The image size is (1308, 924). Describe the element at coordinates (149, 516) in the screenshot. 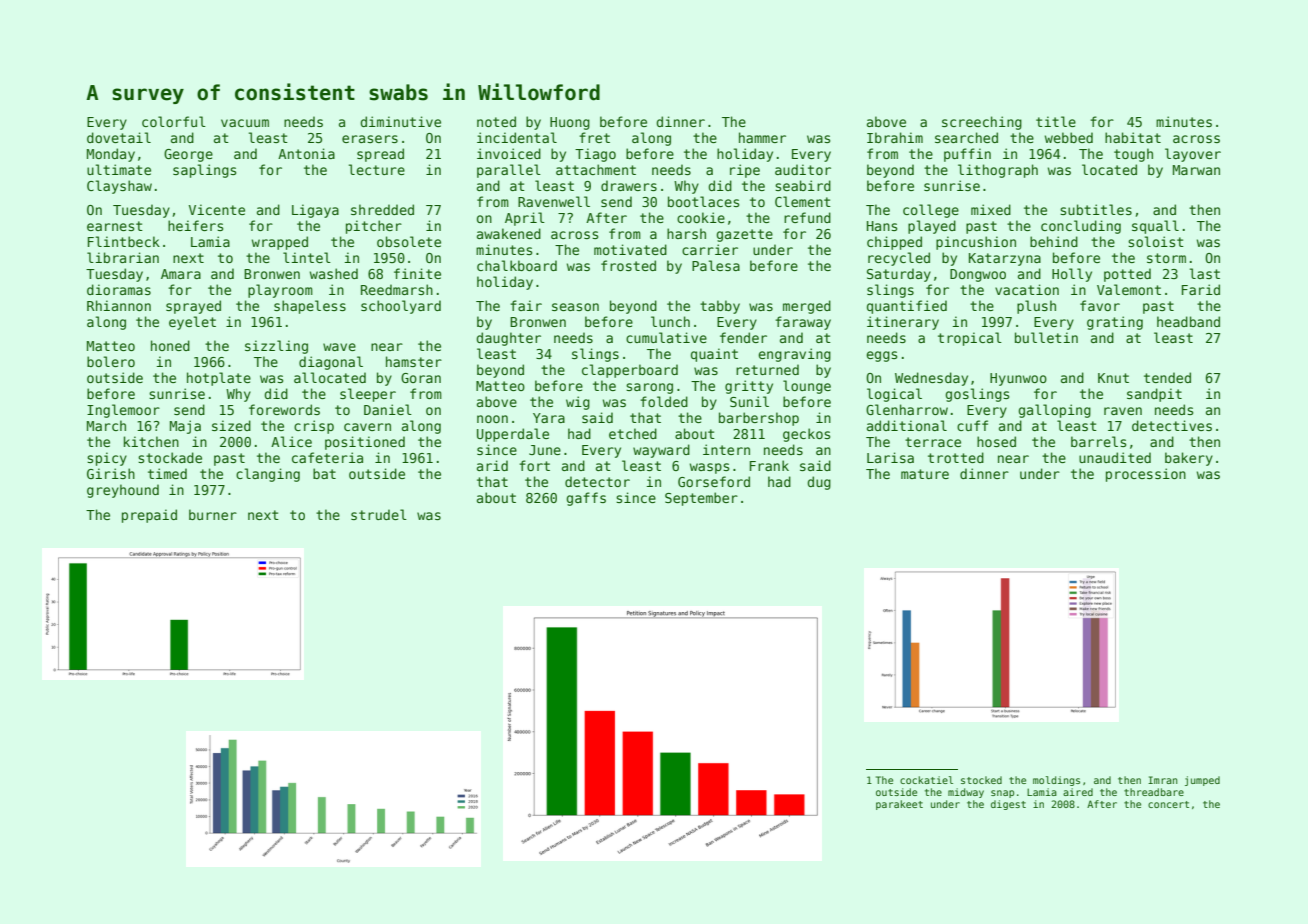

I see `prepaid` at that location.
